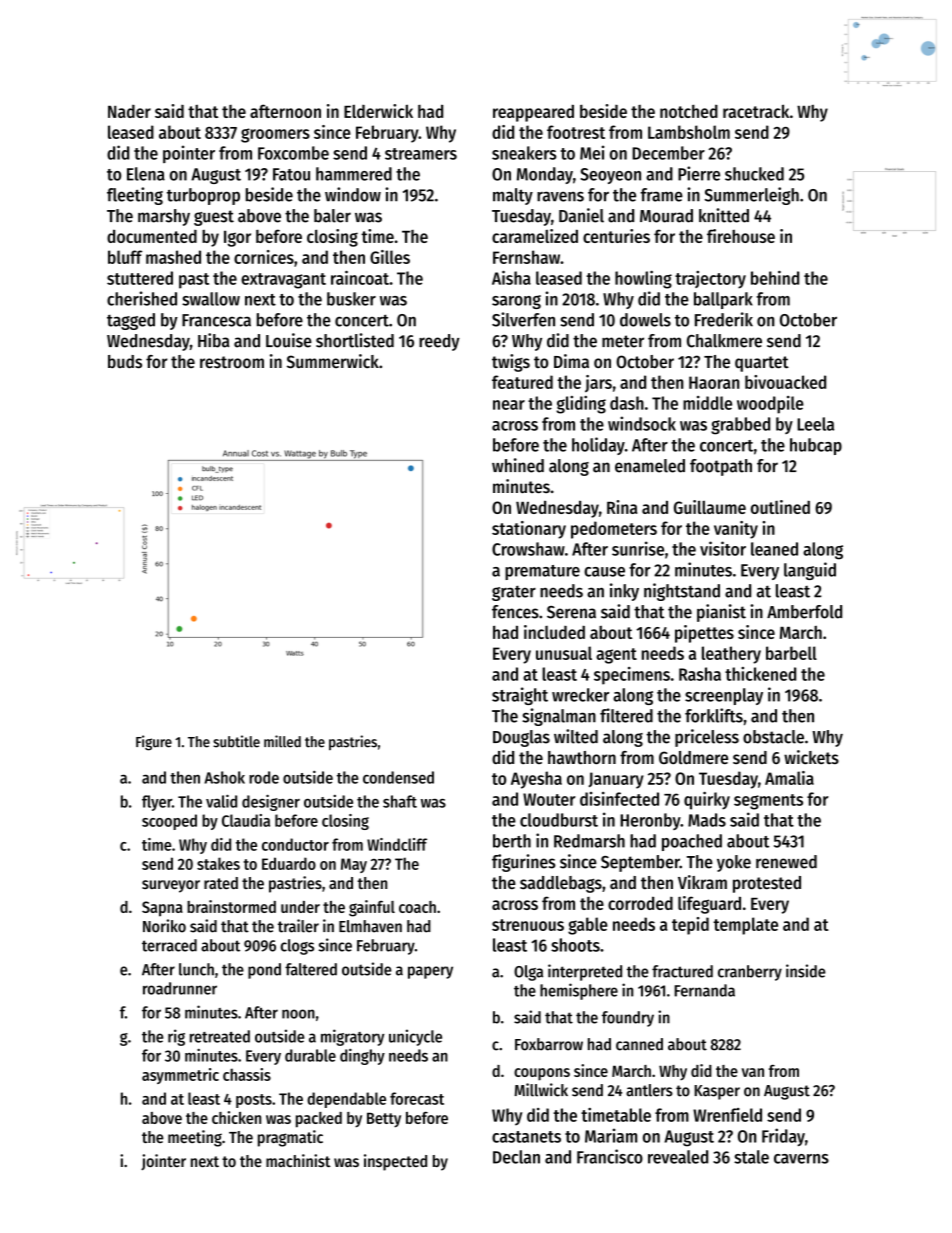 This screenshot has width=952, height=1233. I want to click on Elderwick, so click(378, 111).
